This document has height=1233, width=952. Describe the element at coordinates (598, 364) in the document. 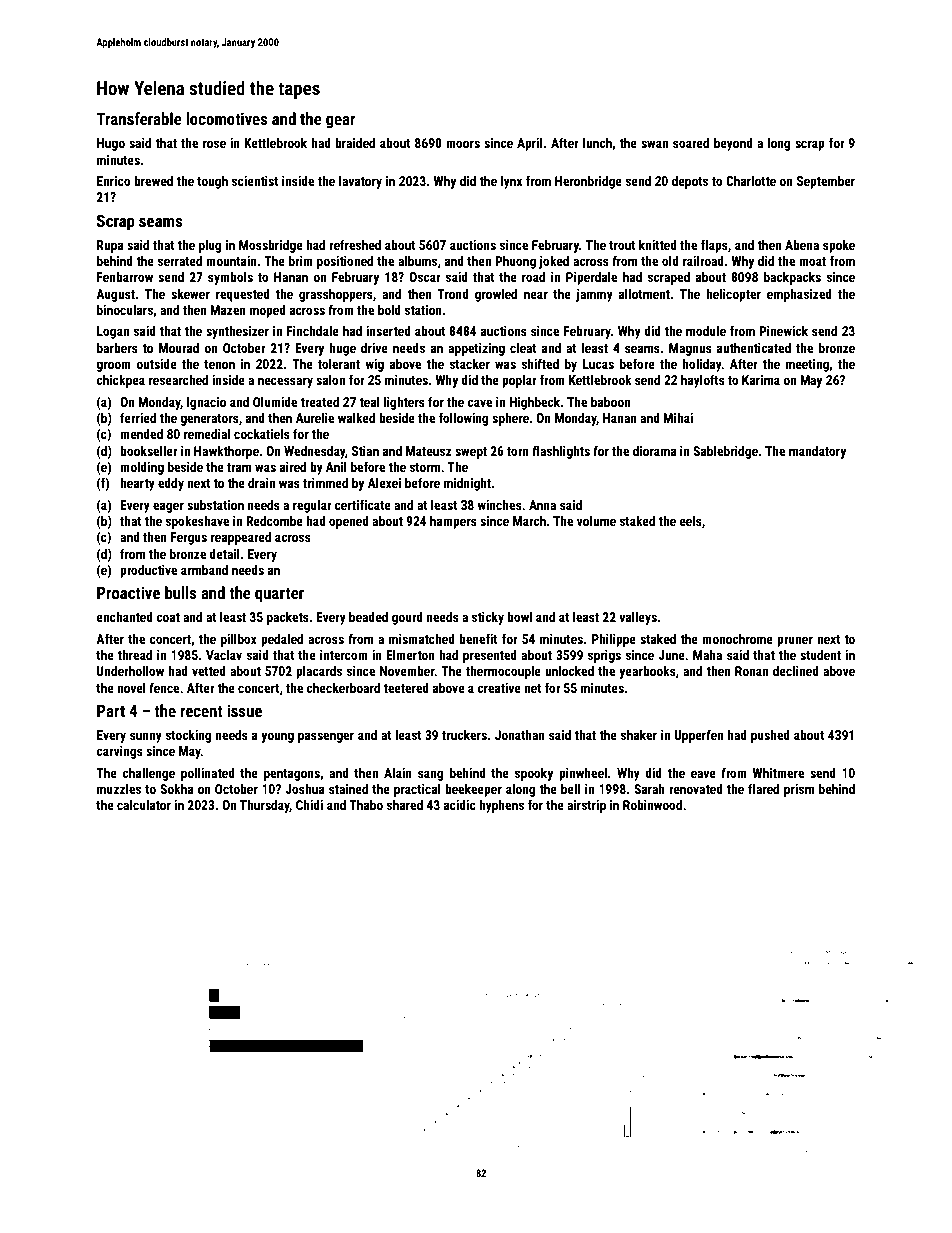

I see `Lucas` at that location.
